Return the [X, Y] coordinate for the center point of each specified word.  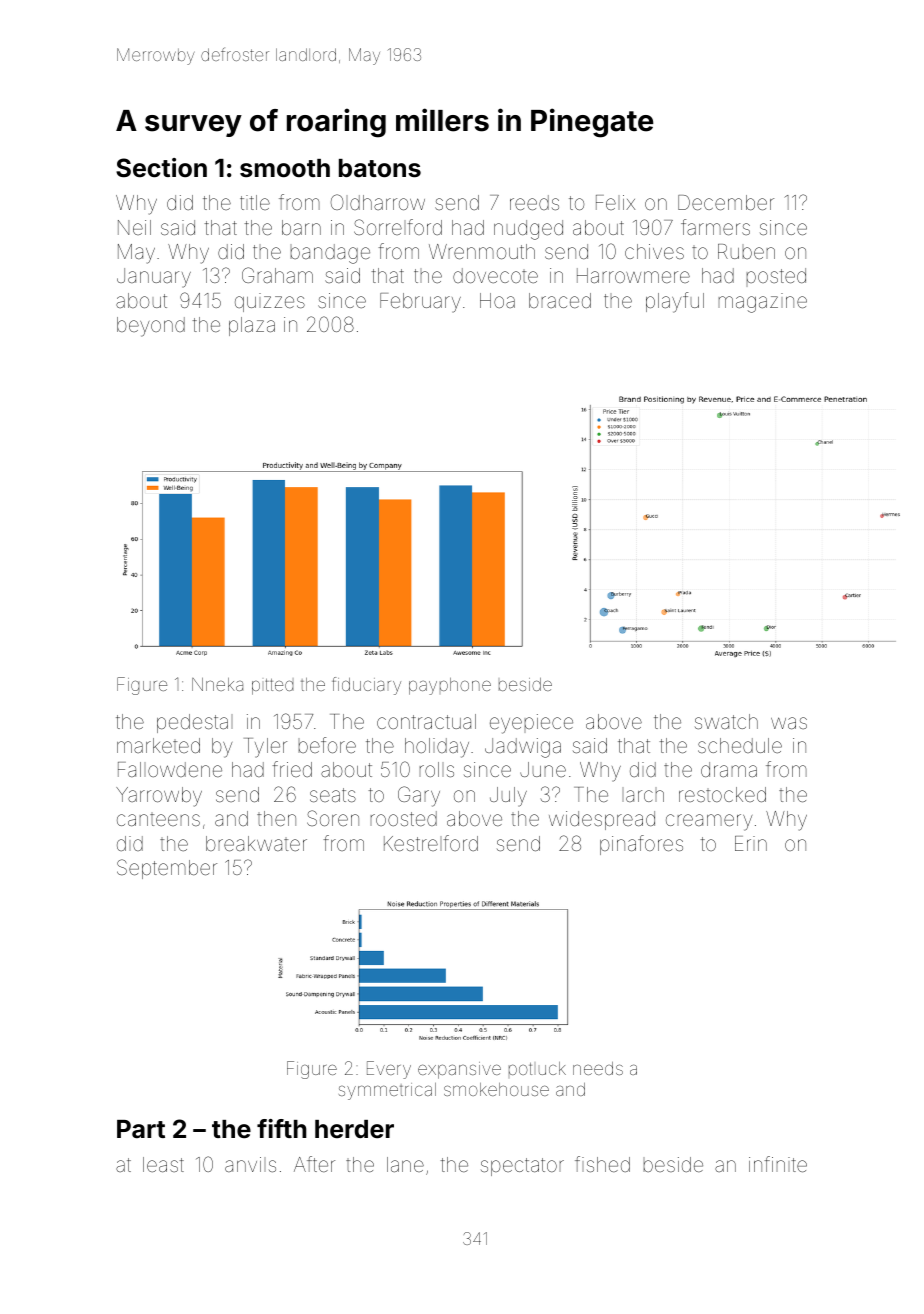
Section [161, 168]
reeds [534, 202]
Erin [751, 843]
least [163, 1164]
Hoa [497, 300]
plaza [252, 326]
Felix [615, 202]
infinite [778, 1164]
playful [675, 302]
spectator [522, 1167]
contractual [426, 721]
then [276, 818]
